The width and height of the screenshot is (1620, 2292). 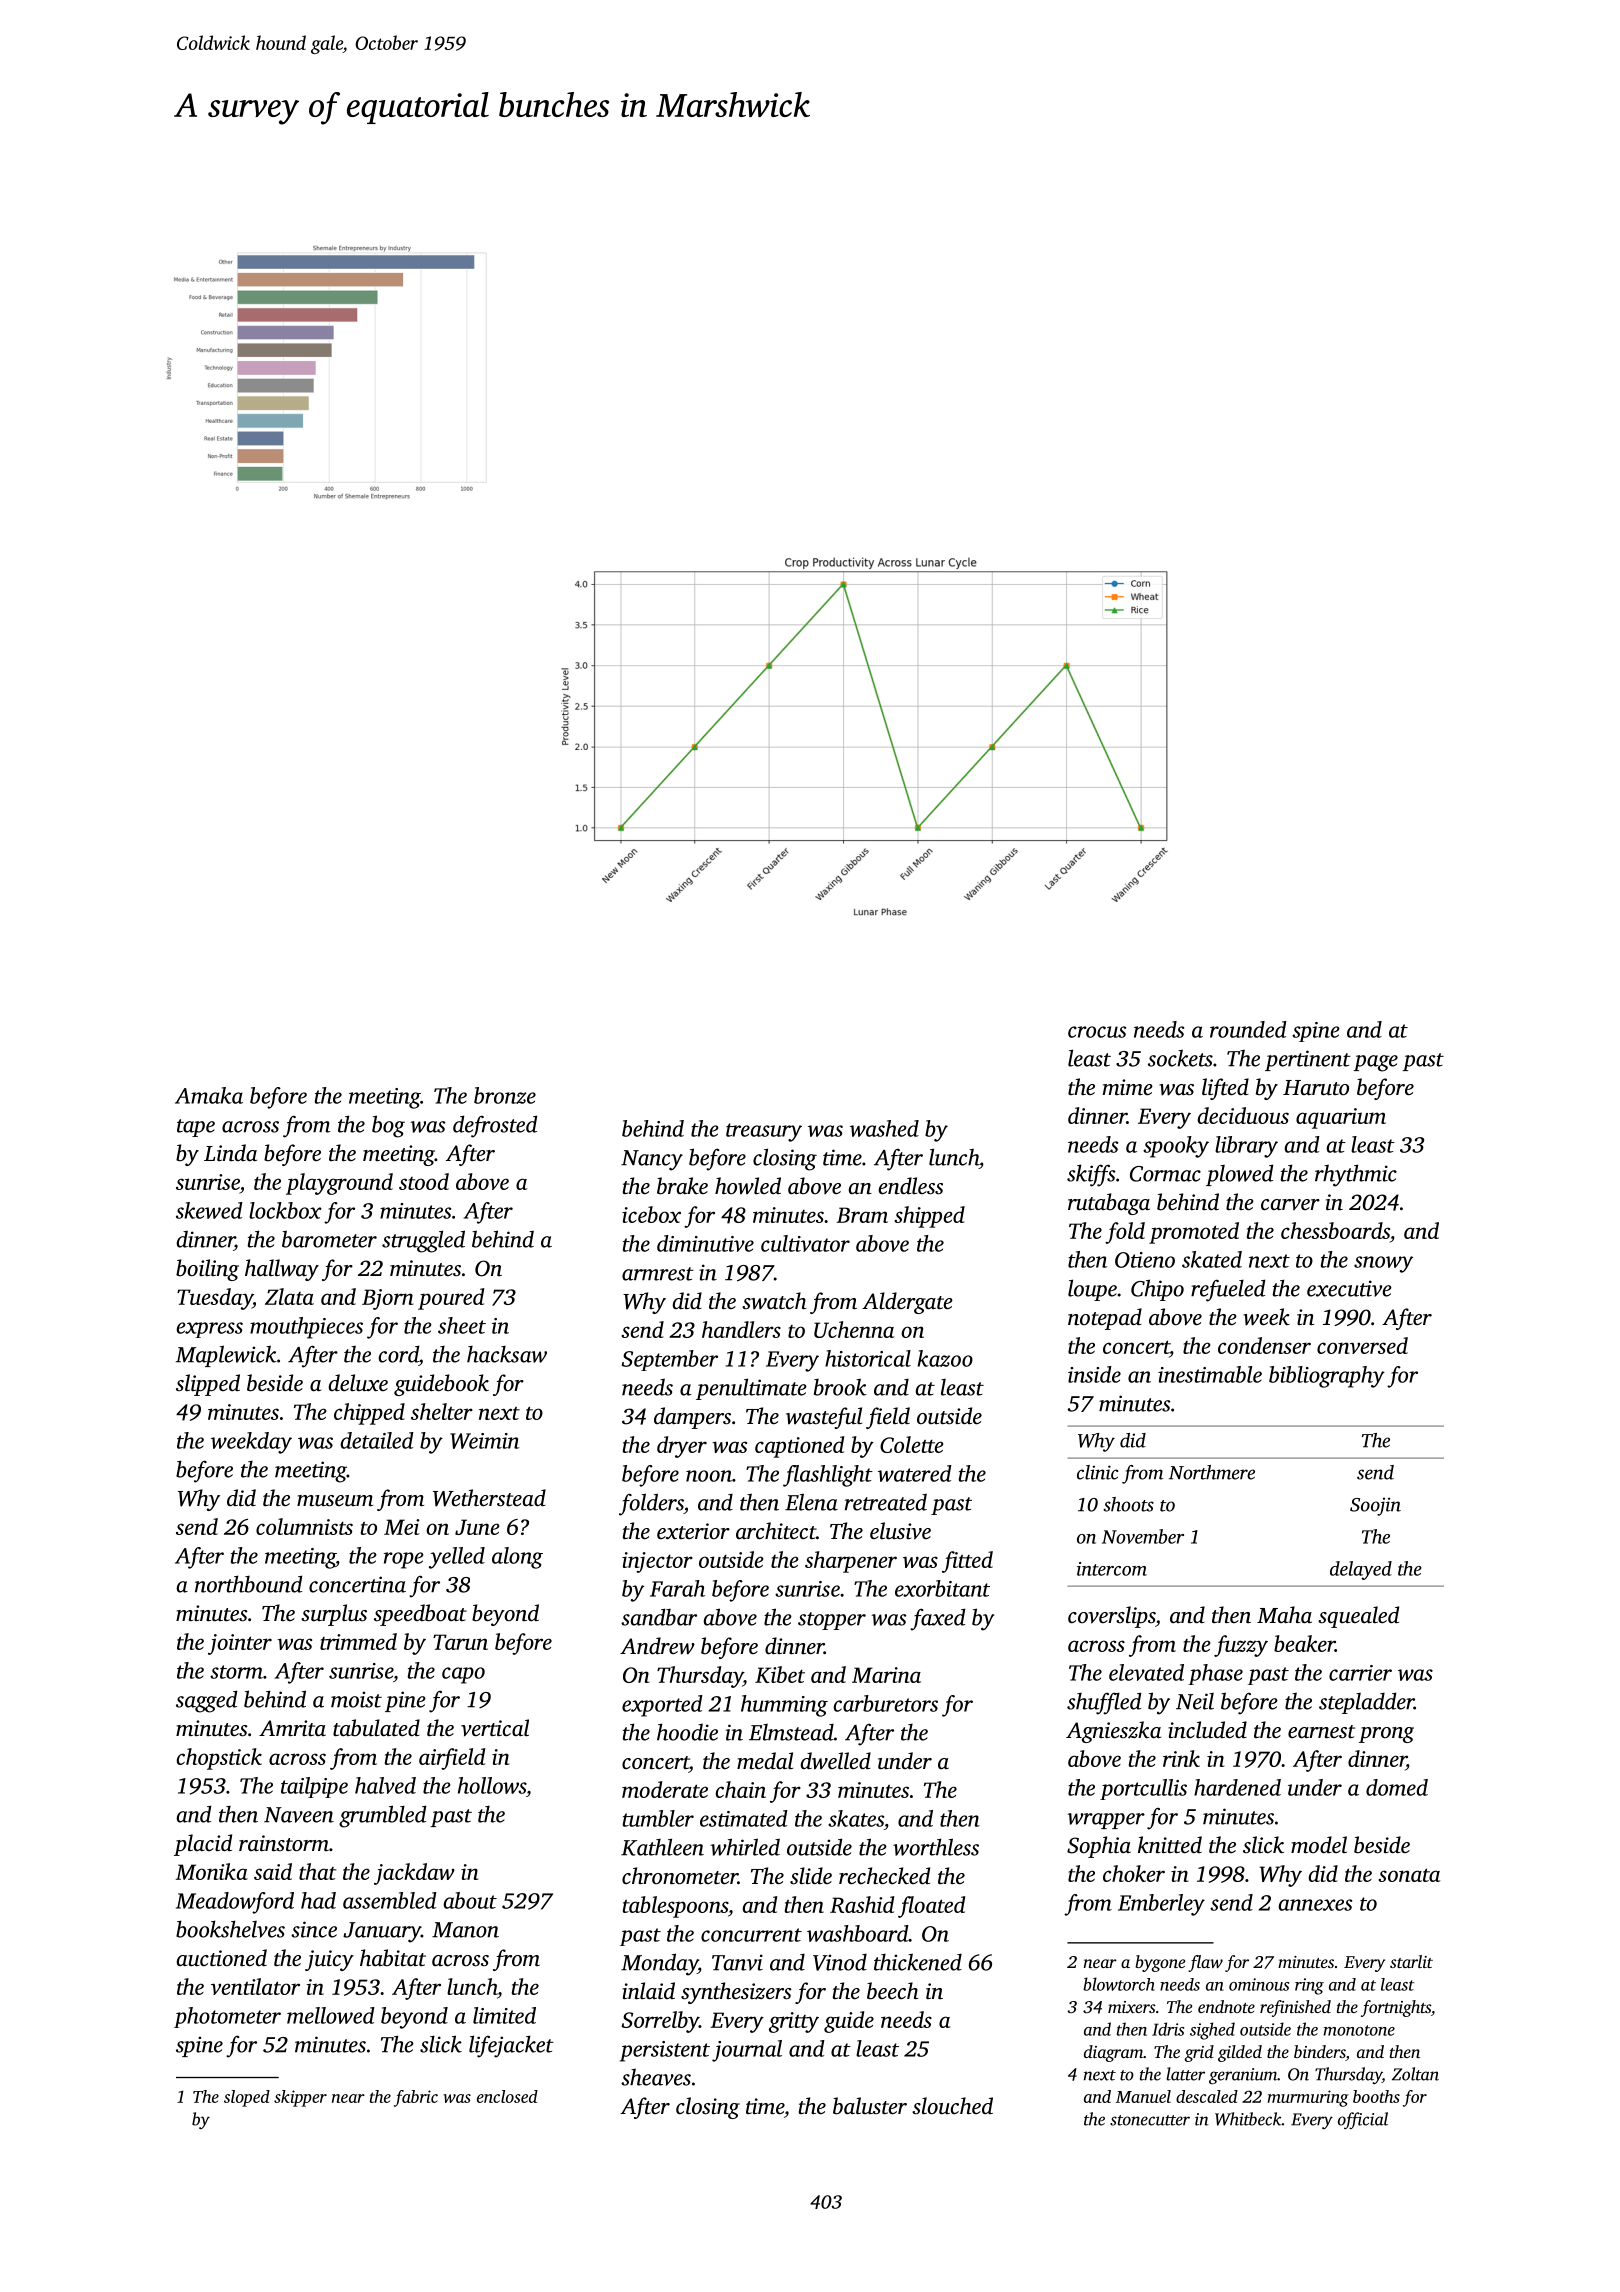 I want to click on squealed, so click(x=1358, y=1617).
